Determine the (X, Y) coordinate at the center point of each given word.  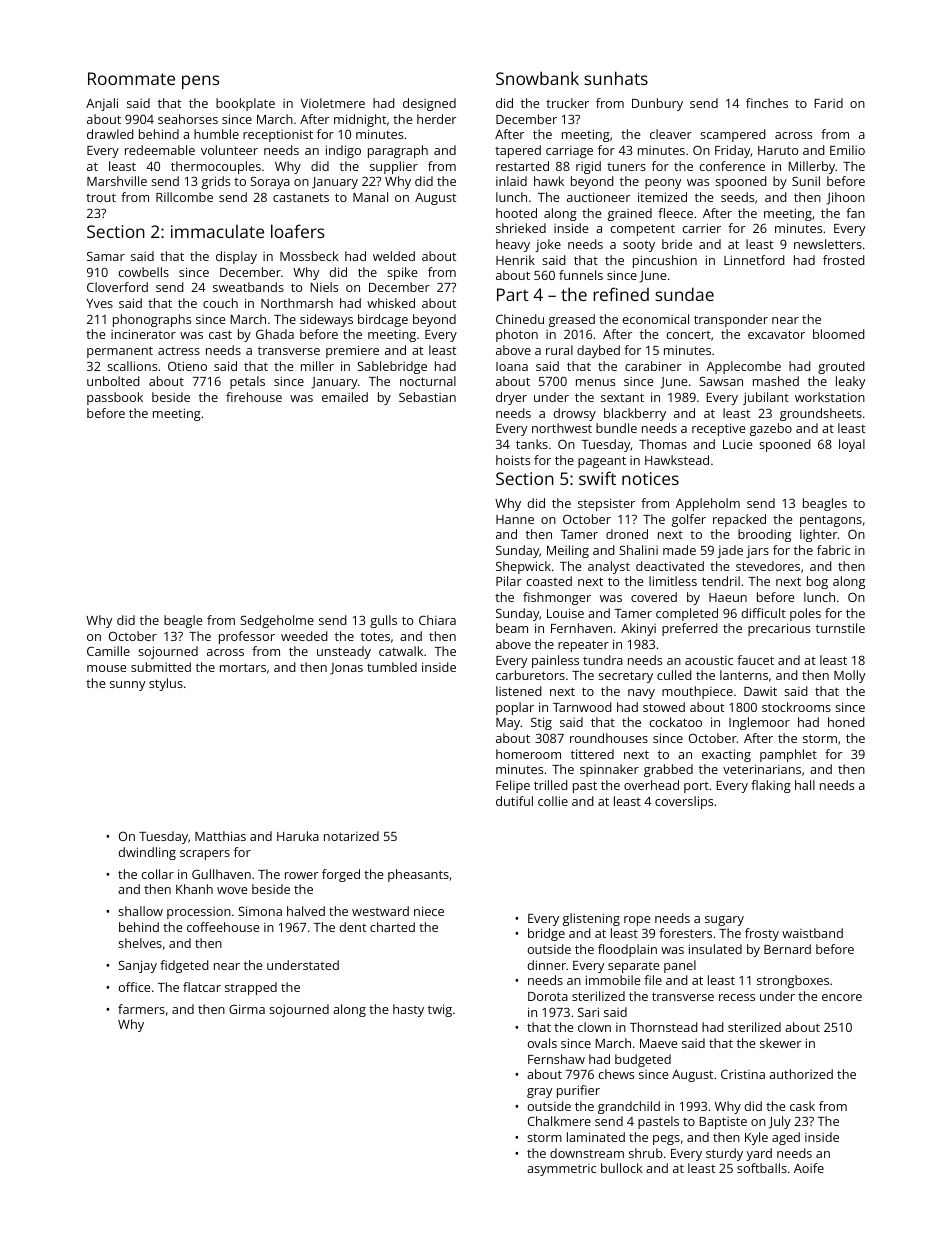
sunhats (616, 78)
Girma (247, 1009)
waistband (812, 933)
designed (429, 104)
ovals (542, 1043)
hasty (408, 1010)
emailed (345, 397)
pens (201, 82)
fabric (833, 550)
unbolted (113, 381)
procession (199, 913)
